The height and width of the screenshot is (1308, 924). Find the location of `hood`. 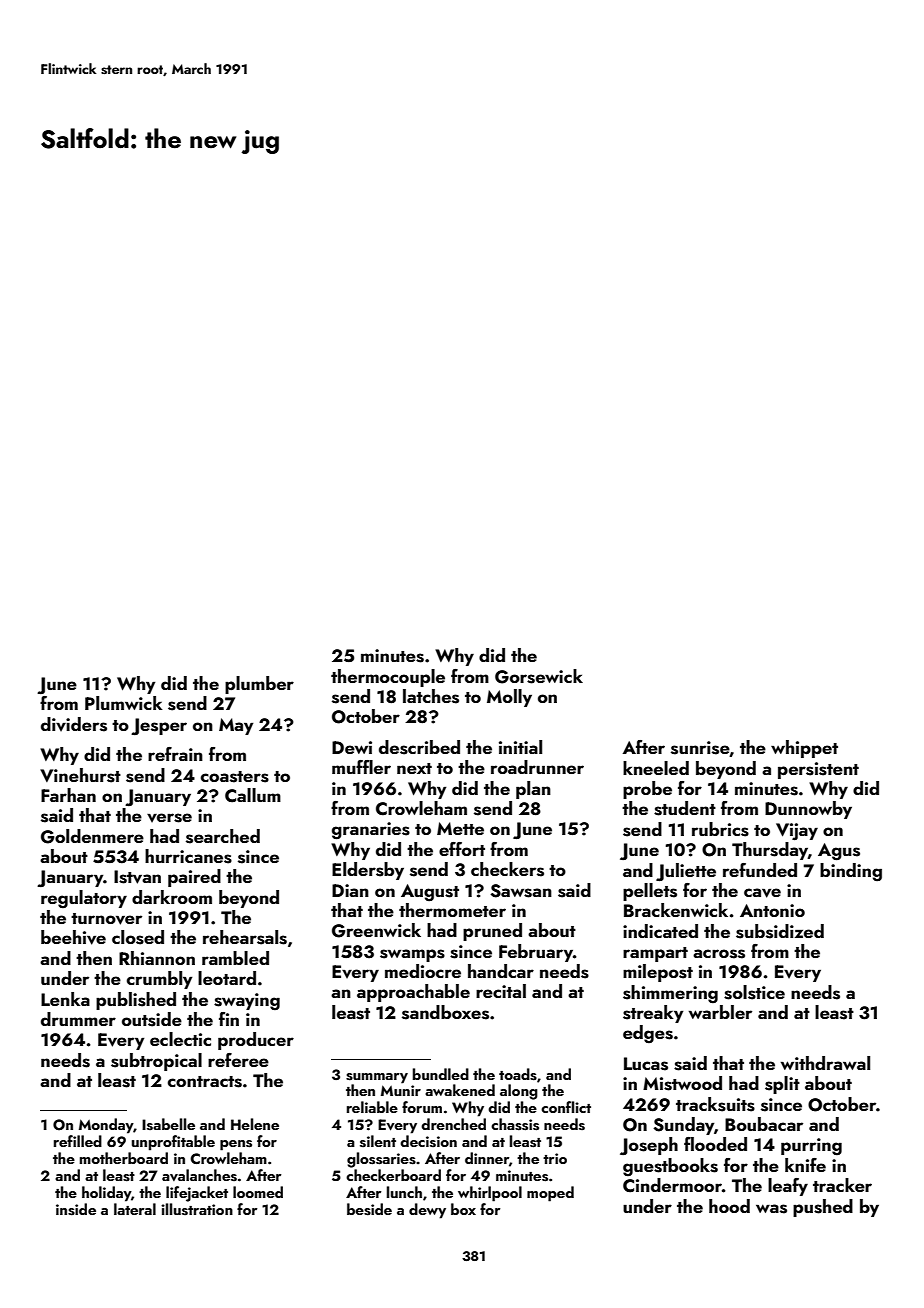

hood is located at coordinates (729, 1206).
